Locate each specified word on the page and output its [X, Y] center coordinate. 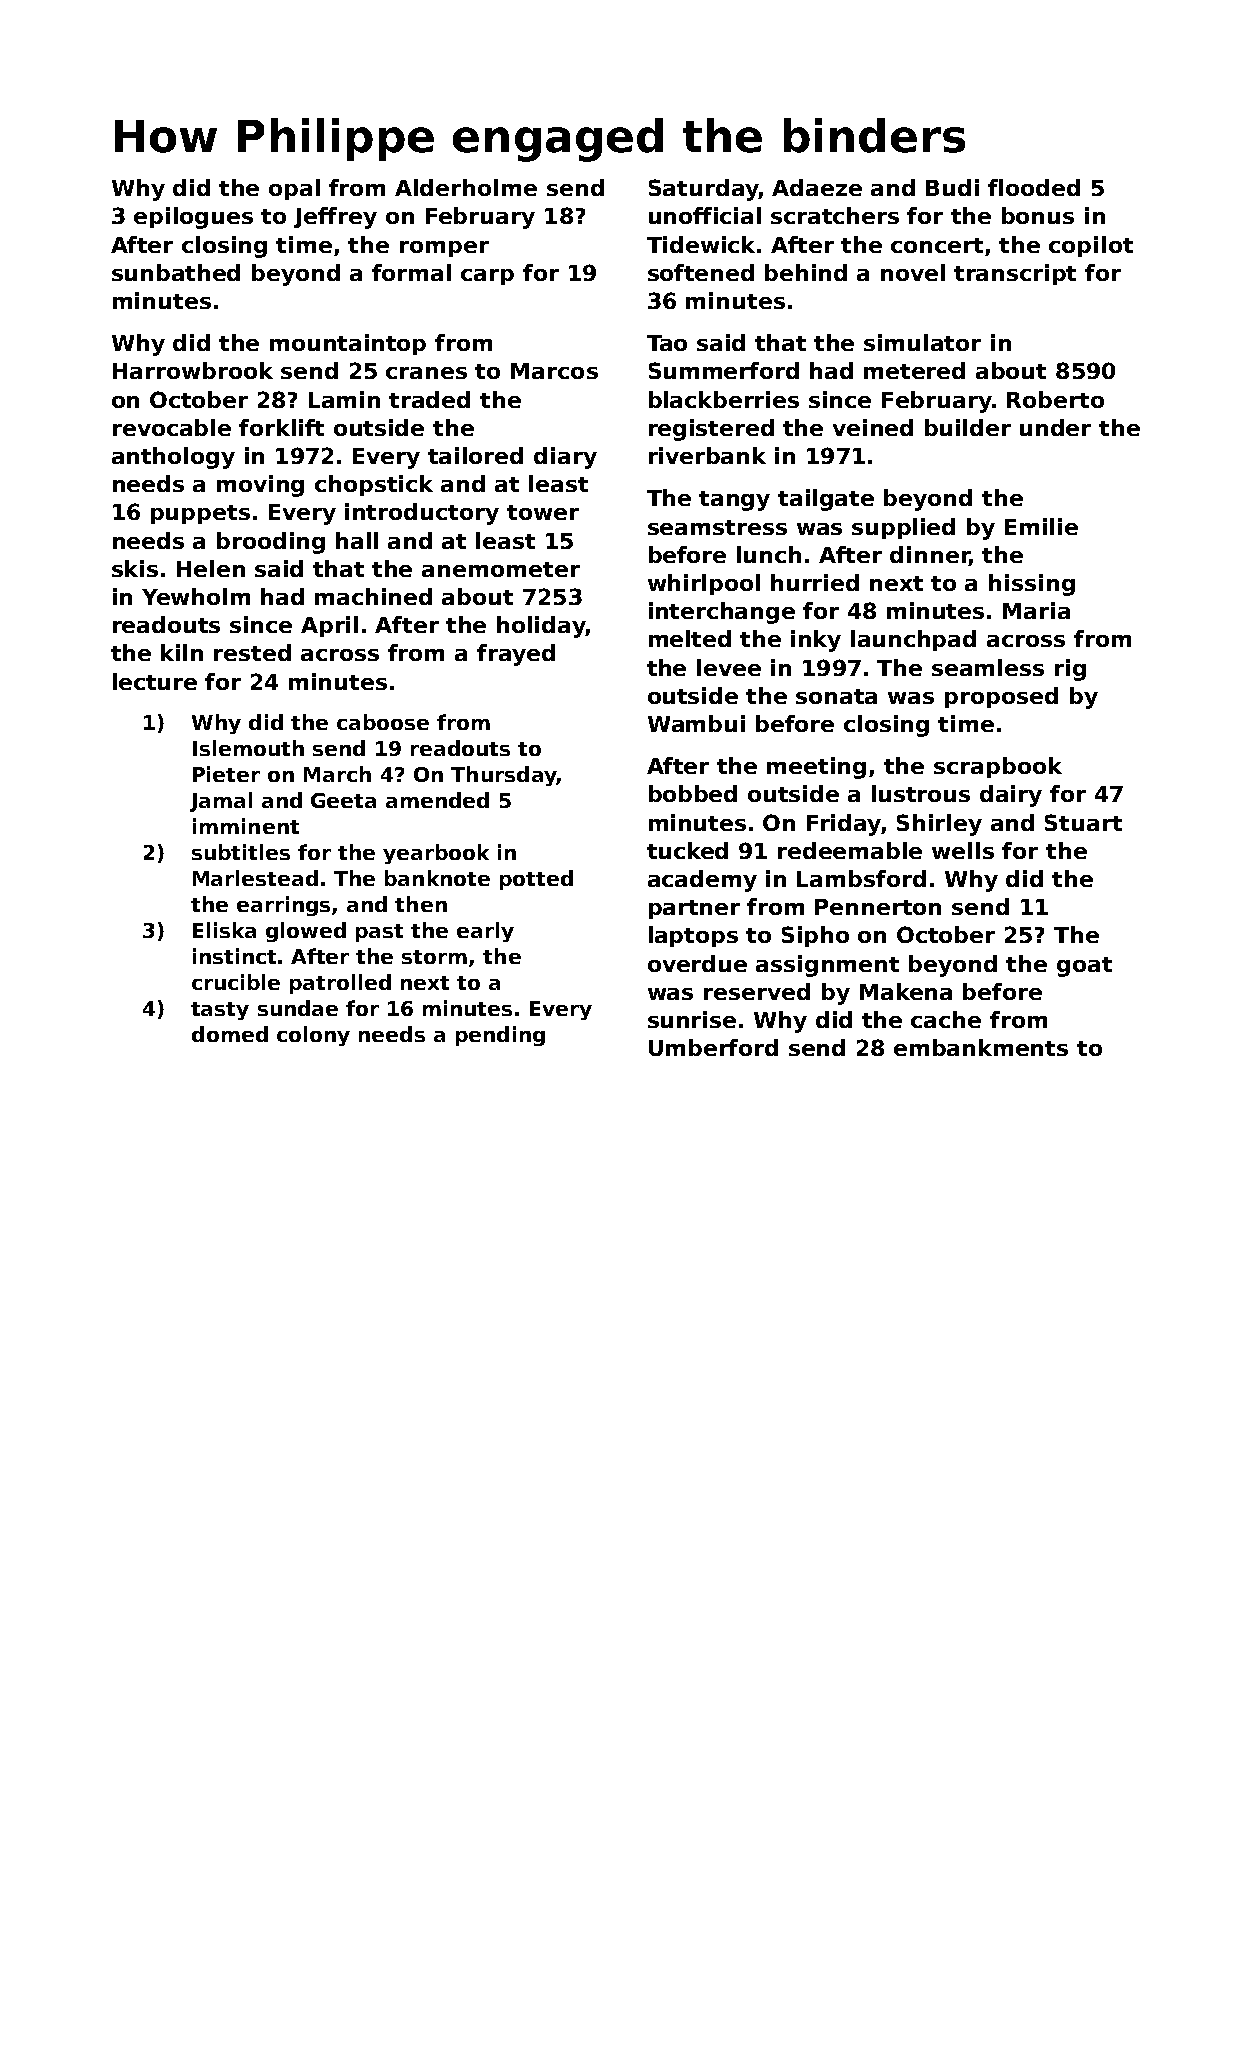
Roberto [1055, 399]
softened [701, 272]
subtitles [241, 852]
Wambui [696, 723]
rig [1070, 670]
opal [294, 189]
